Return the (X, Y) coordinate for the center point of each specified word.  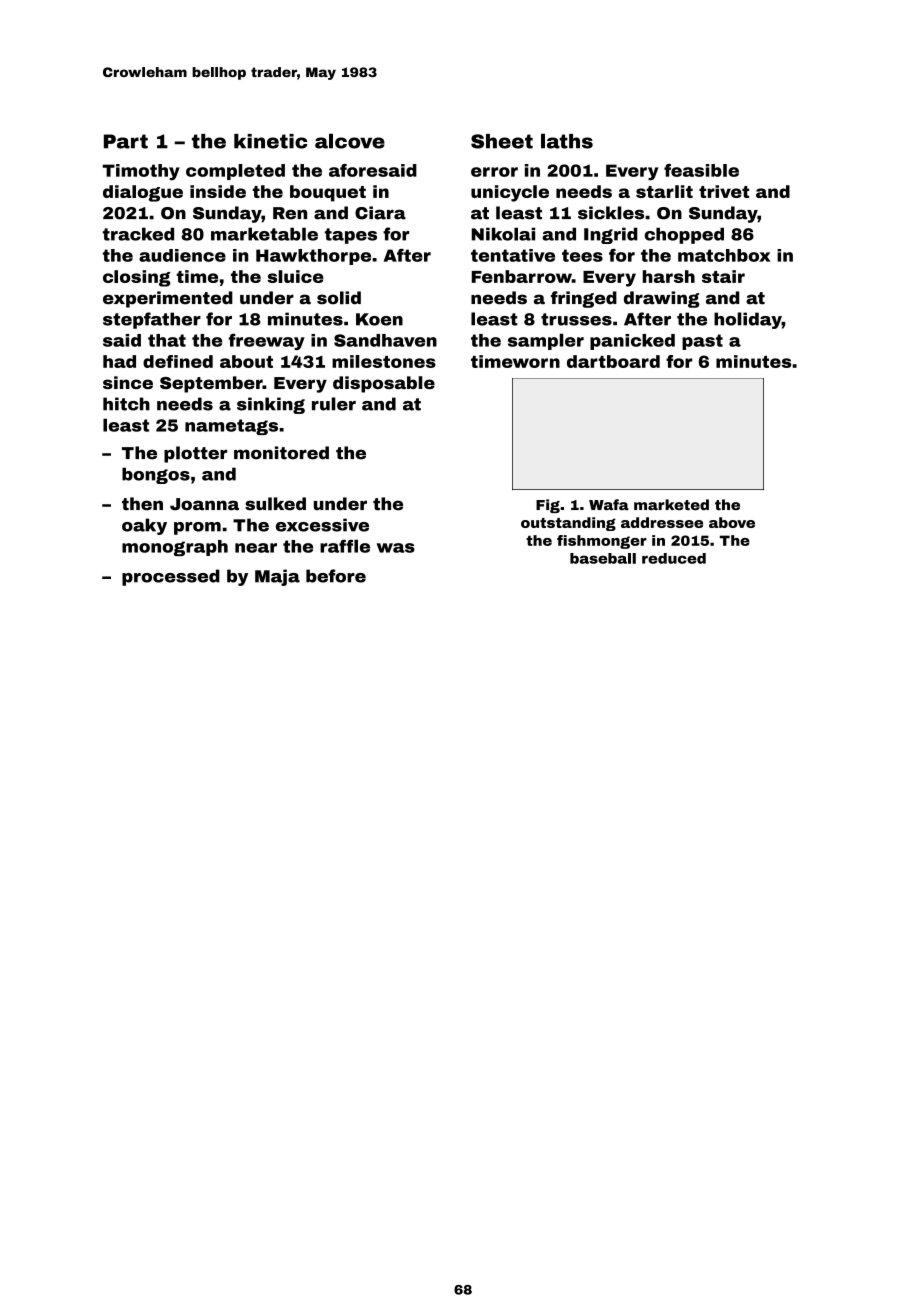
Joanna (204, 504)
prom (197, 528)
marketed (671, 504)
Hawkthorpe (313, 257)
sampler (546, 341)
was (396, 548)
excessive (322, 525)
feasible (701, 170)
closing (137, 278)
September (211, 384)
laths (567, 141)
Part (126, 141)
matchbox (724, 255)
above (732, 522)
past (702, 342)
